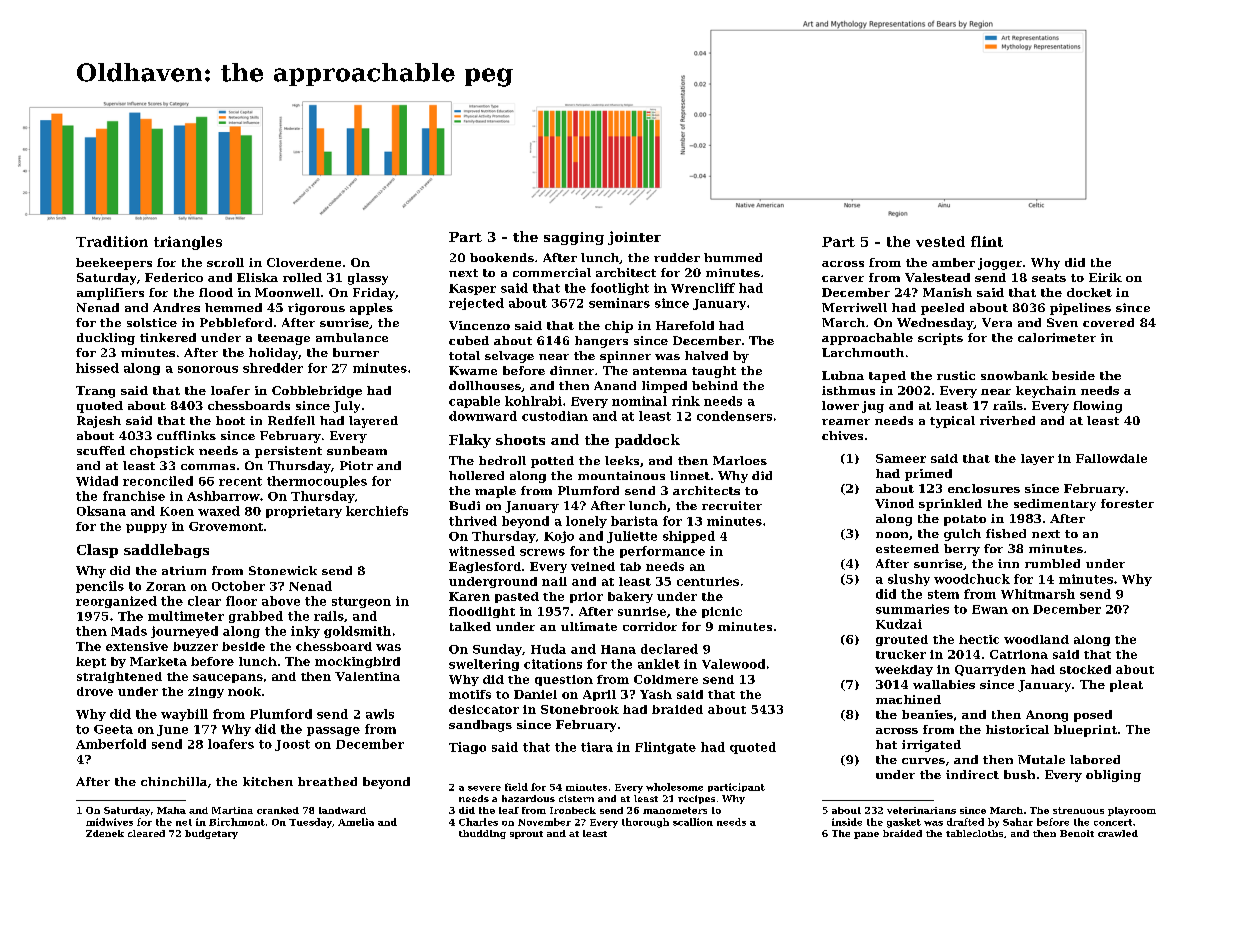 This document has height=952, width=1233. What do you see at coordinates (552, 272) in the document?
I see `commercial` at bounding box center [552, 272].
